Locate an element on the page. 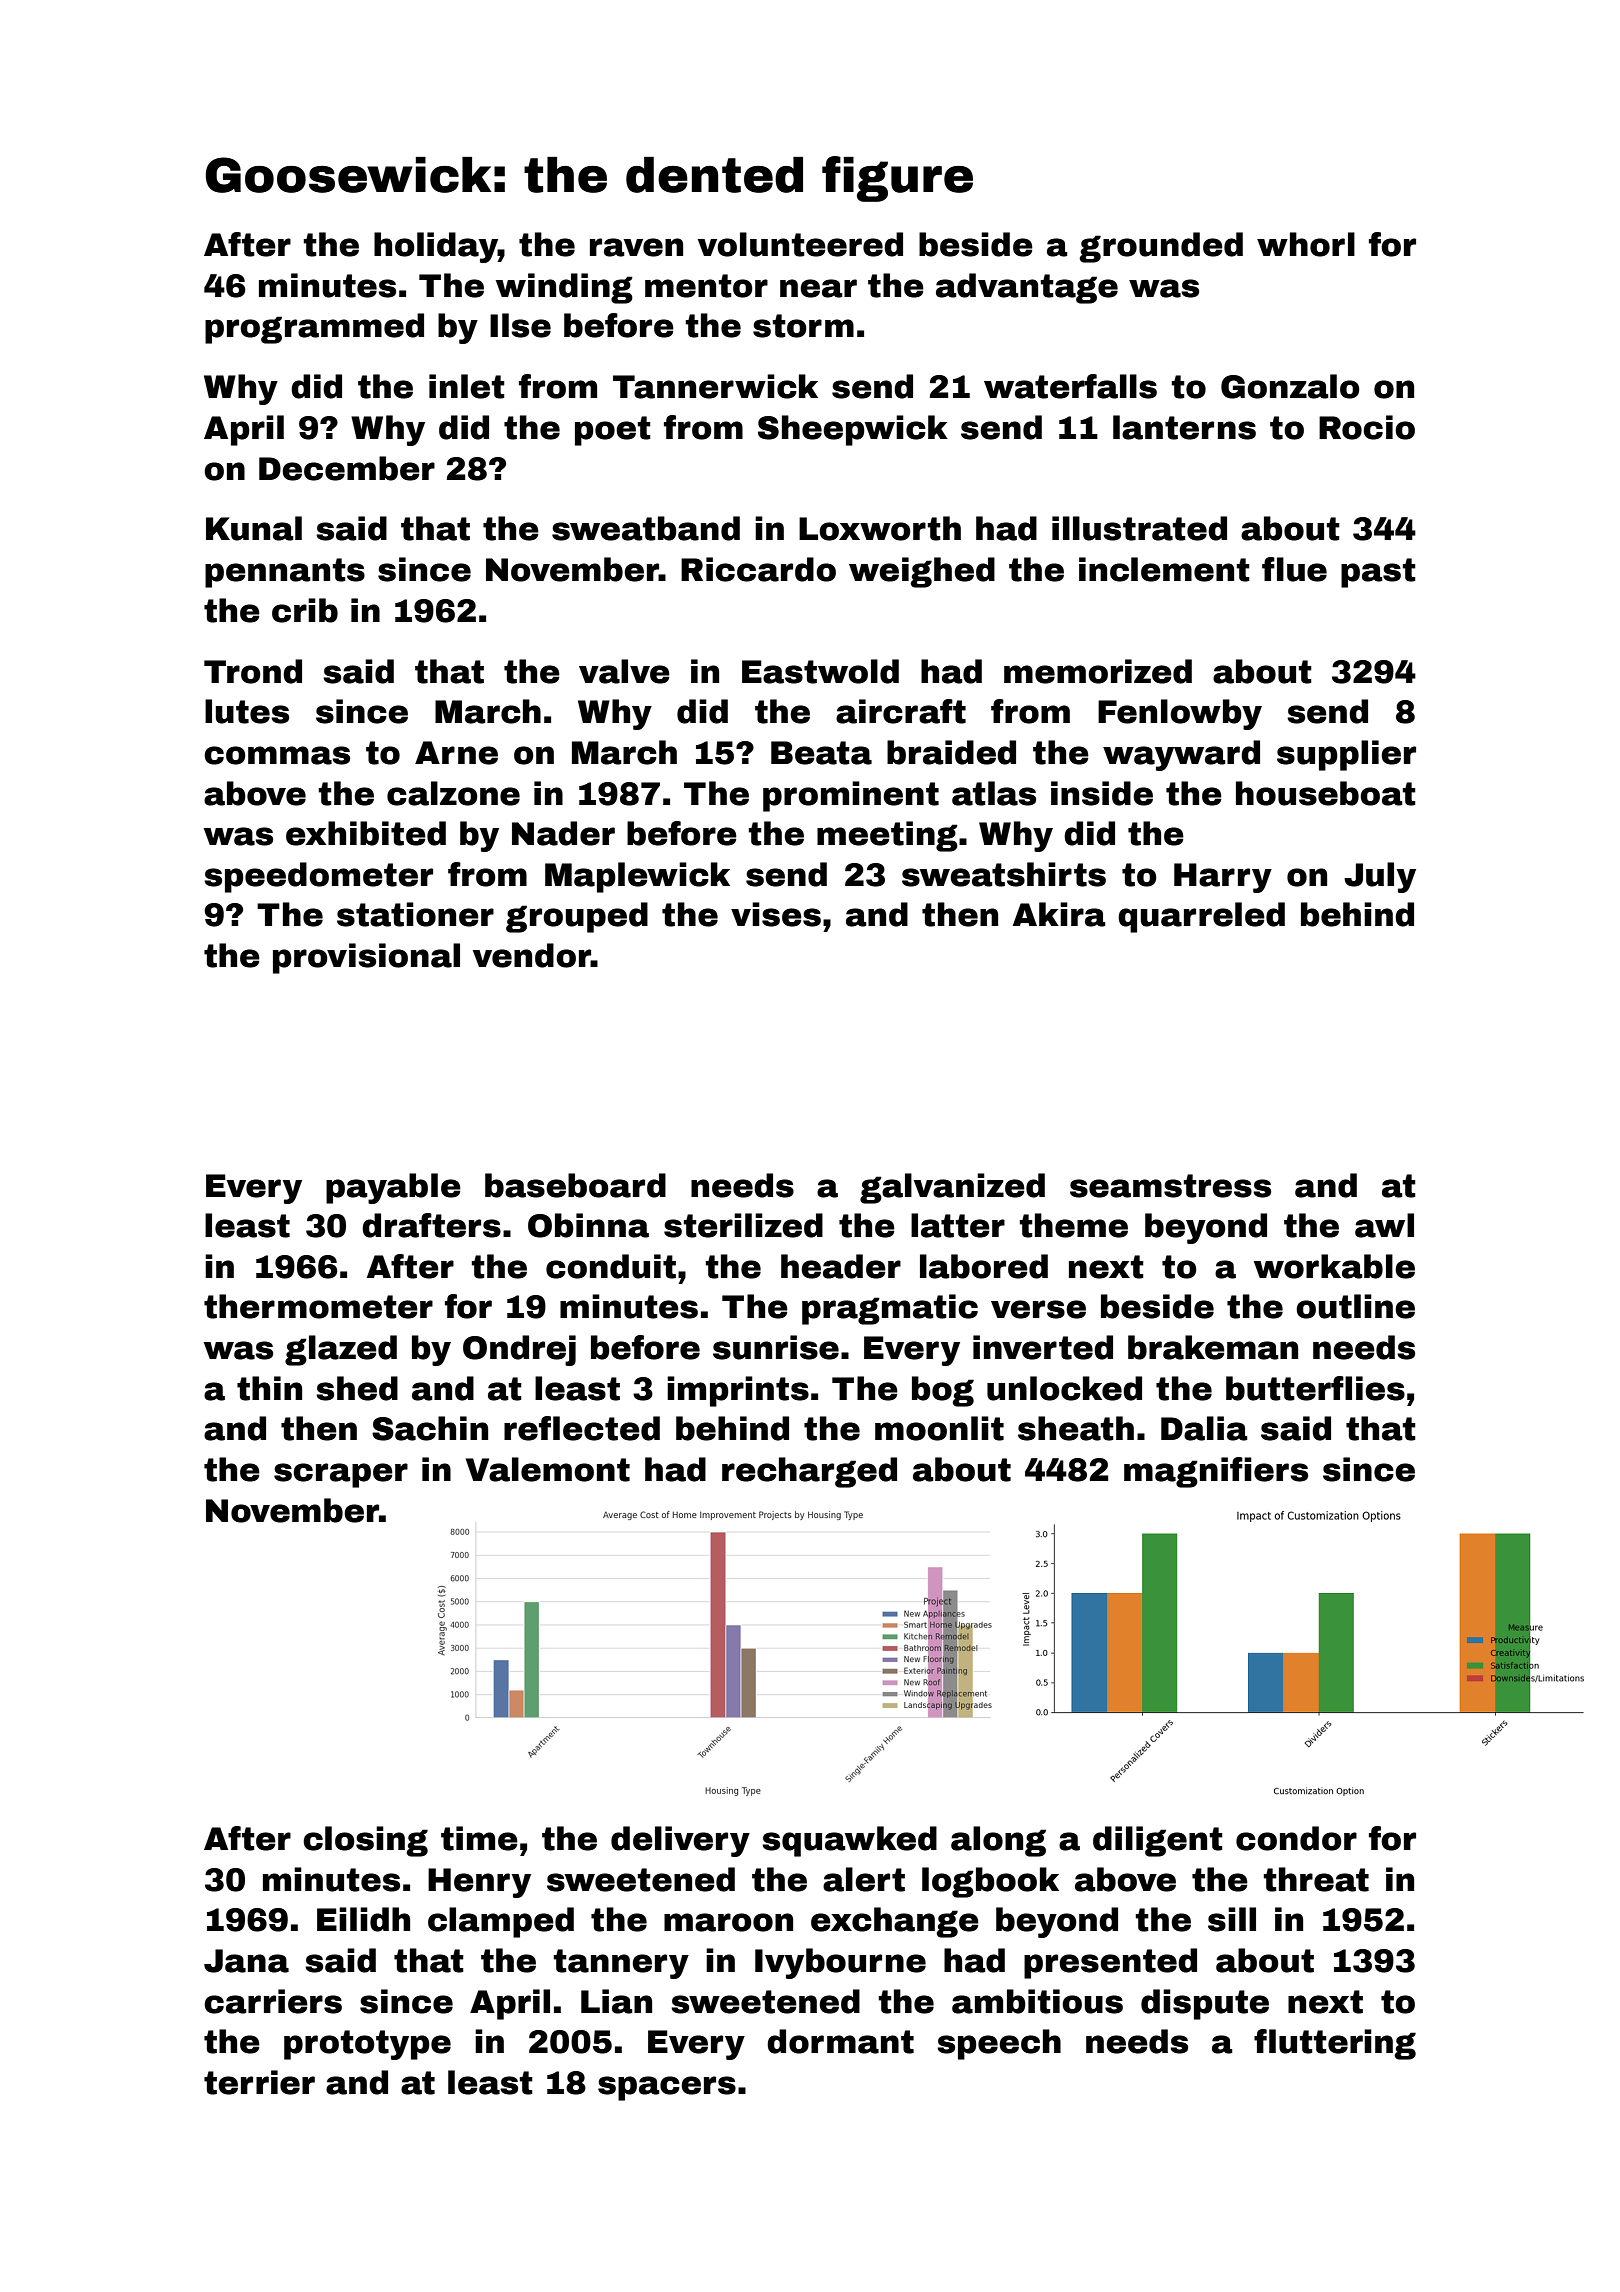 The image size is (1620, 2292). thermometer is located at coordinates (318, 1306).
